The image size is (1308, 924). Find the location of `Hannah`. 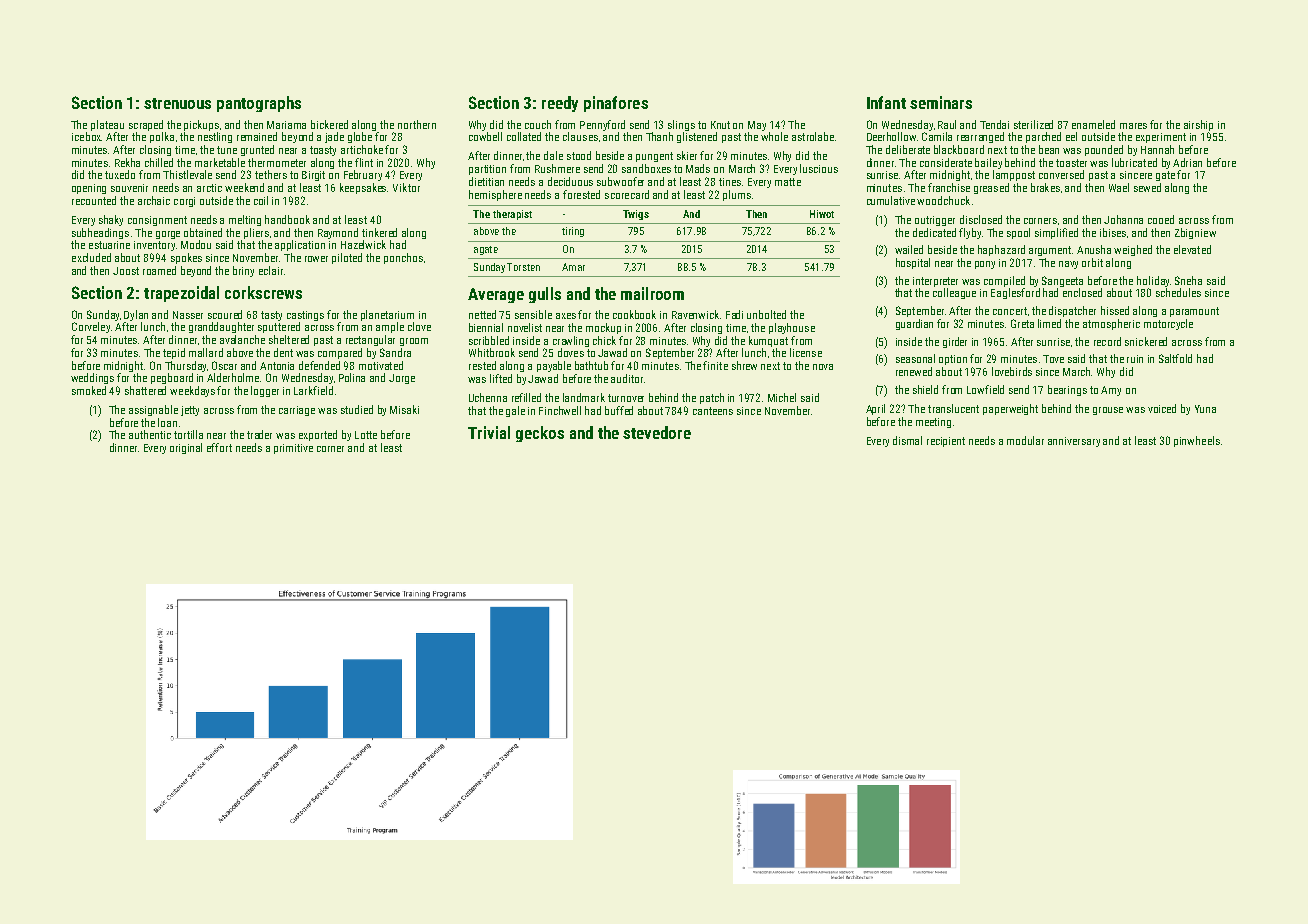

Hannah is located at coordinates (1157, 149).
